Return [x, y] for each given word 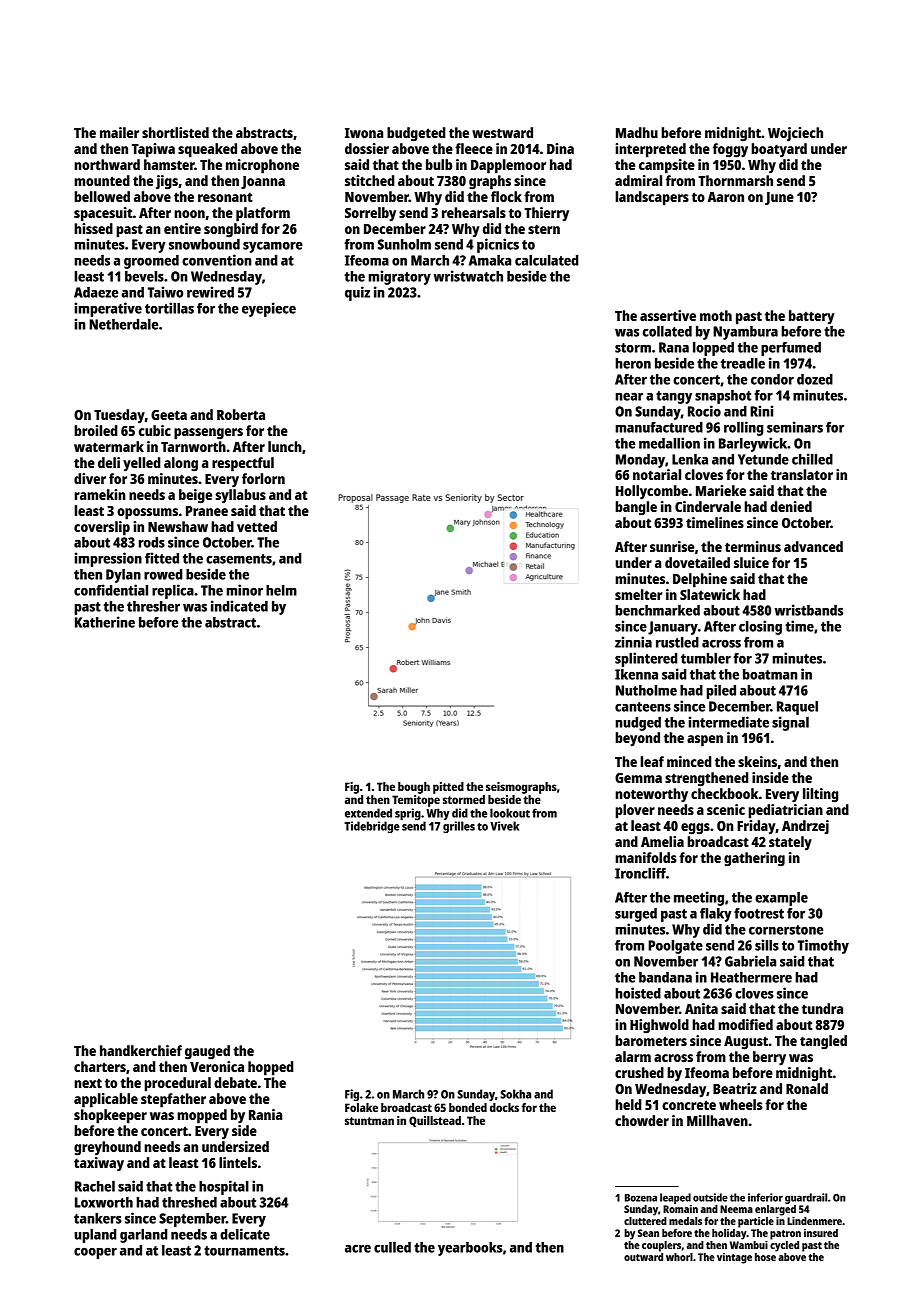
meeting [699, 898]
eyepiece [269, 309]
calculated [546, 260]
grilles [459, 827]
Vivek [504, 826]
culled [392, 1247]
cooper [95, 1253]
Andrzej [805, 827]
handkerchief [141, 1050]
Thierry [546, 214]
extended [368, 813]
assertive [668, 315]
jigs [167, 182]
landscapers [652, 198]
